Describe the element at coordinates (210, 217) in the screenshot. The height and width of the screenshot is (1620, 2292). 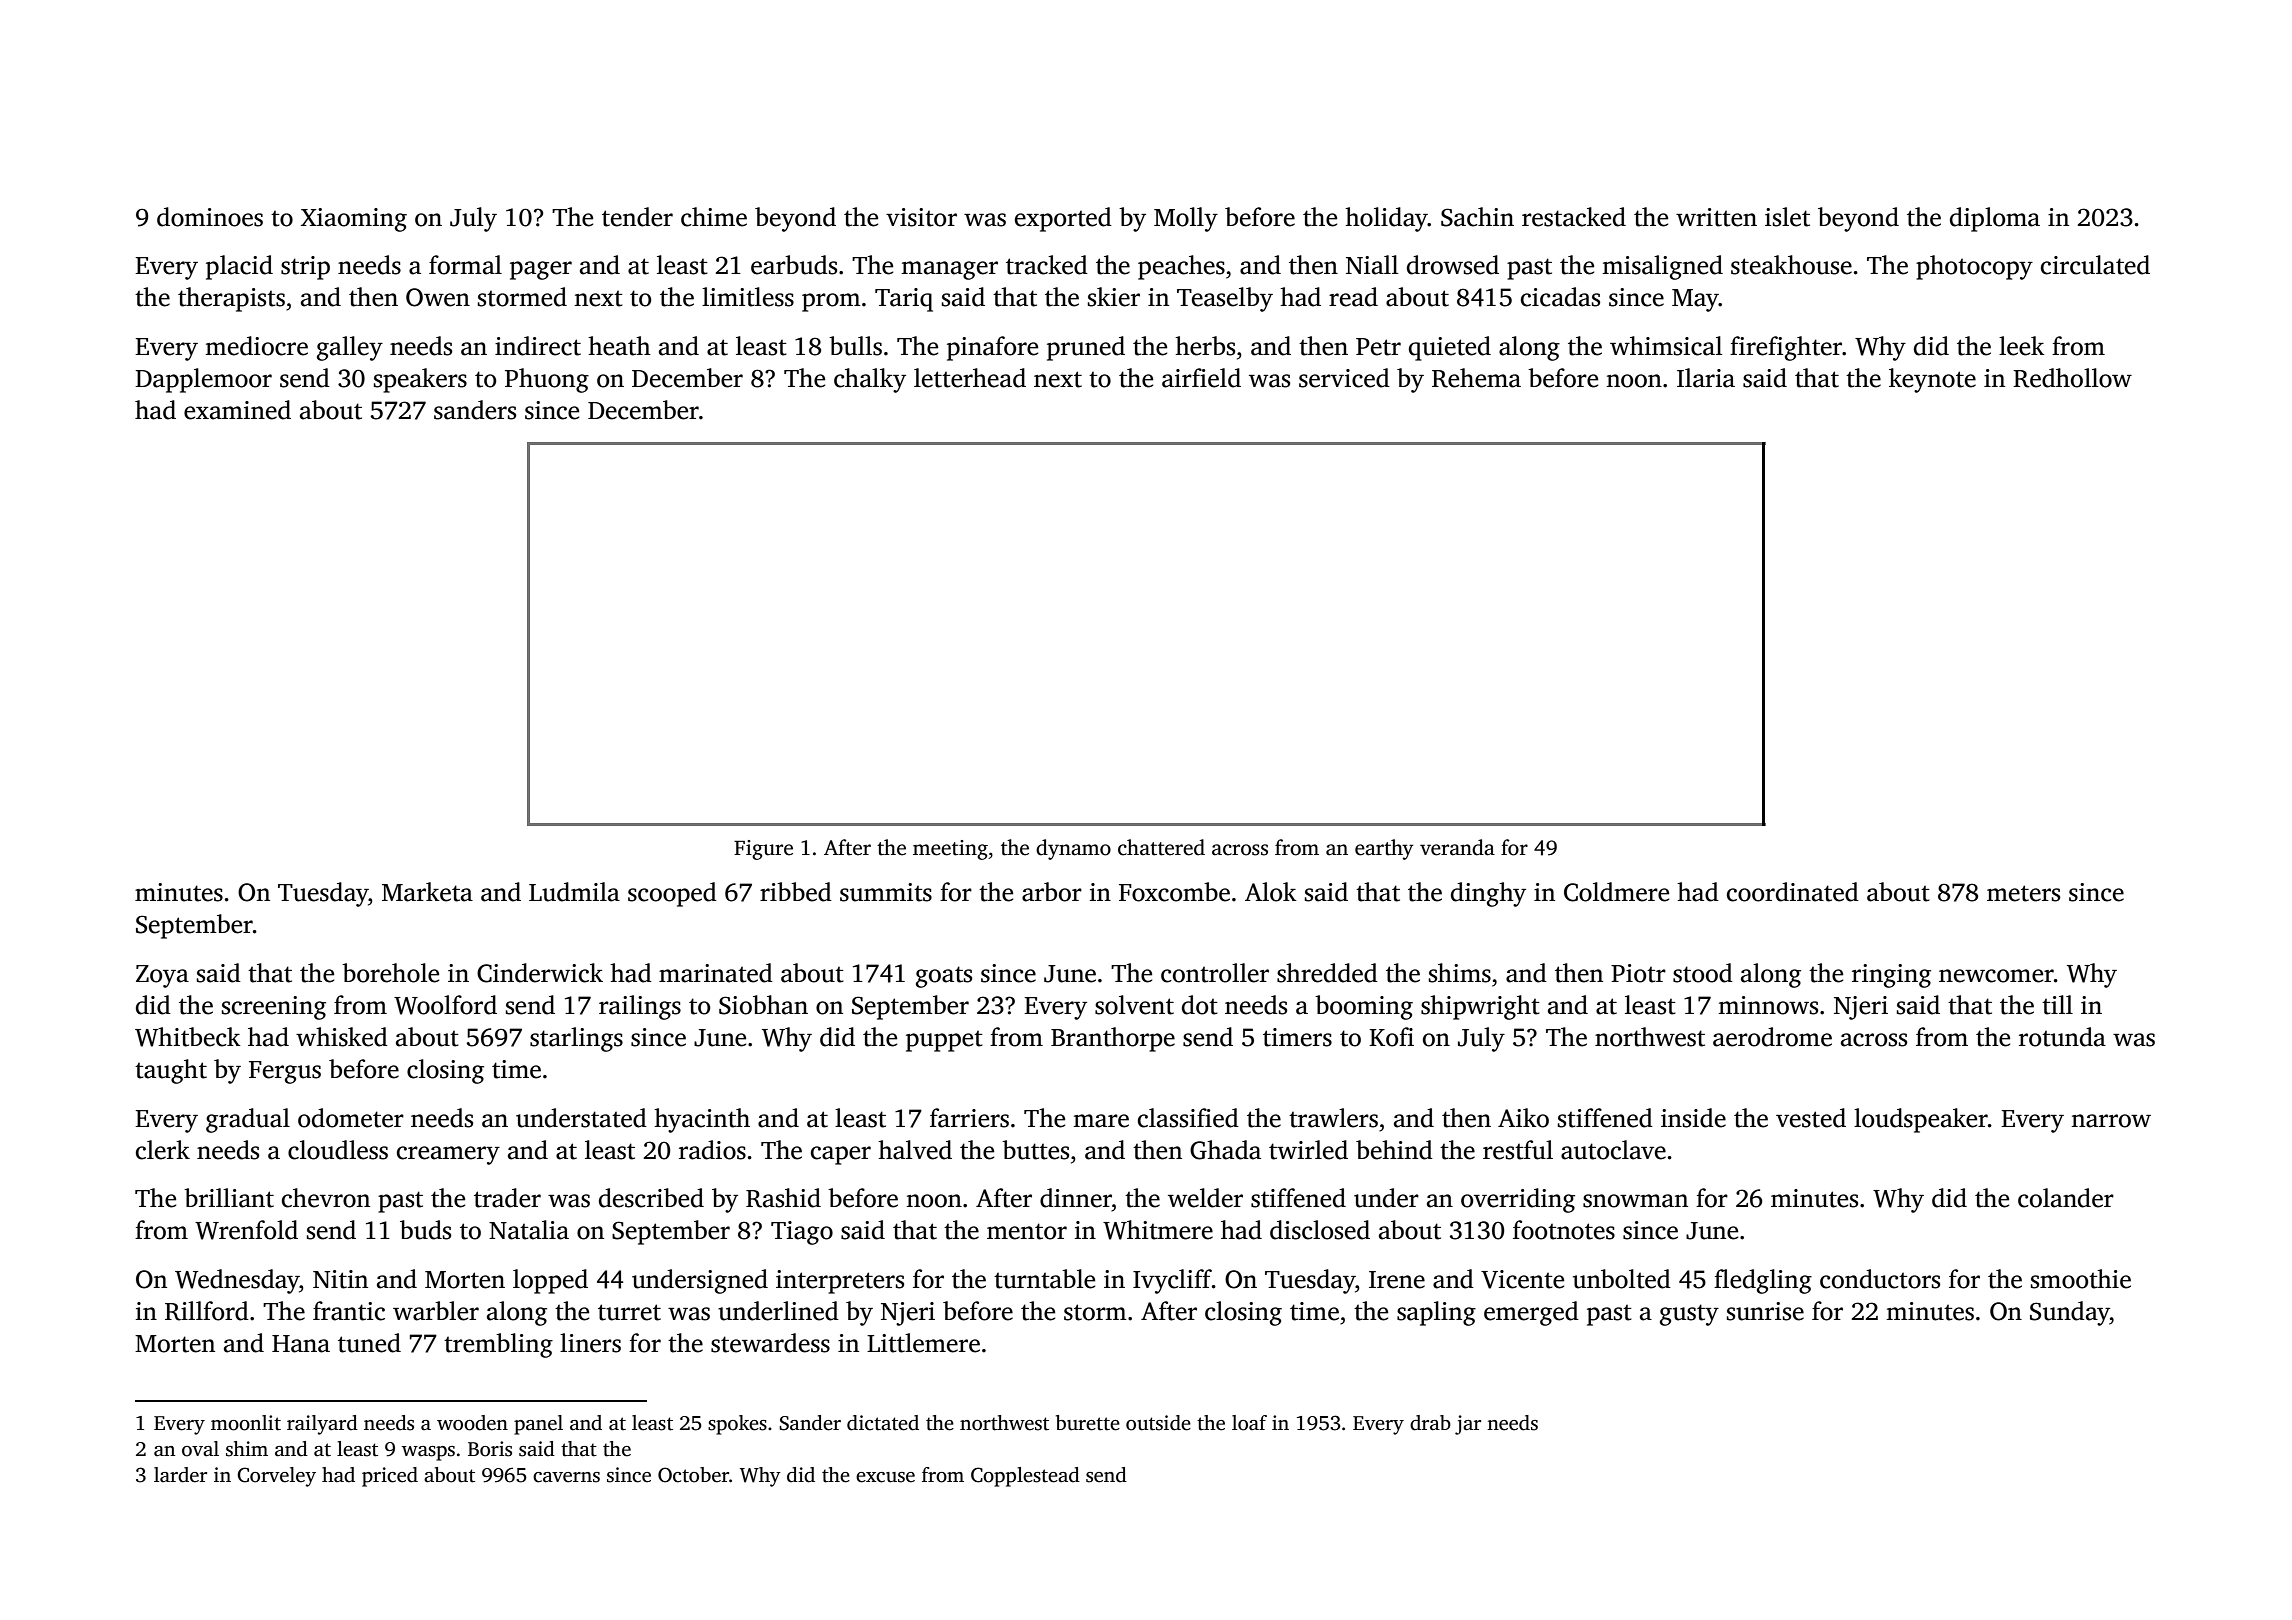
I see `dominoes` at that location.
